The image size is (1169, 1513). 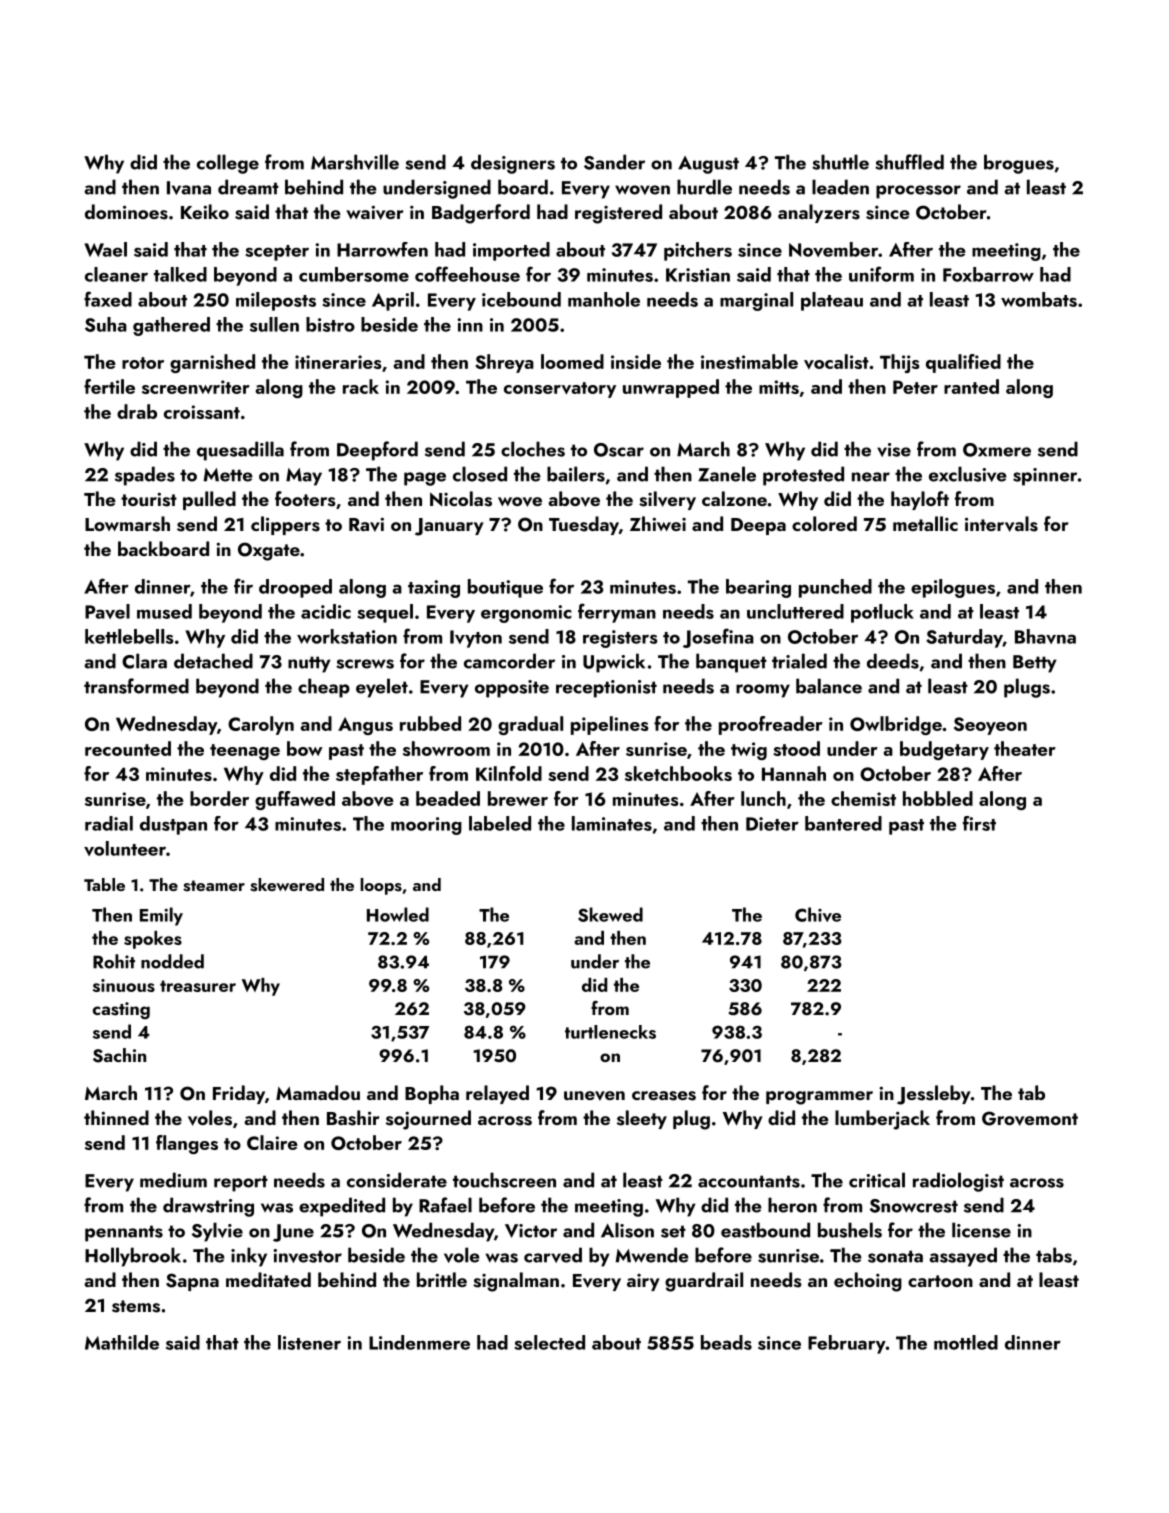 I want to click on Sander, so click(x=614, y=162).
